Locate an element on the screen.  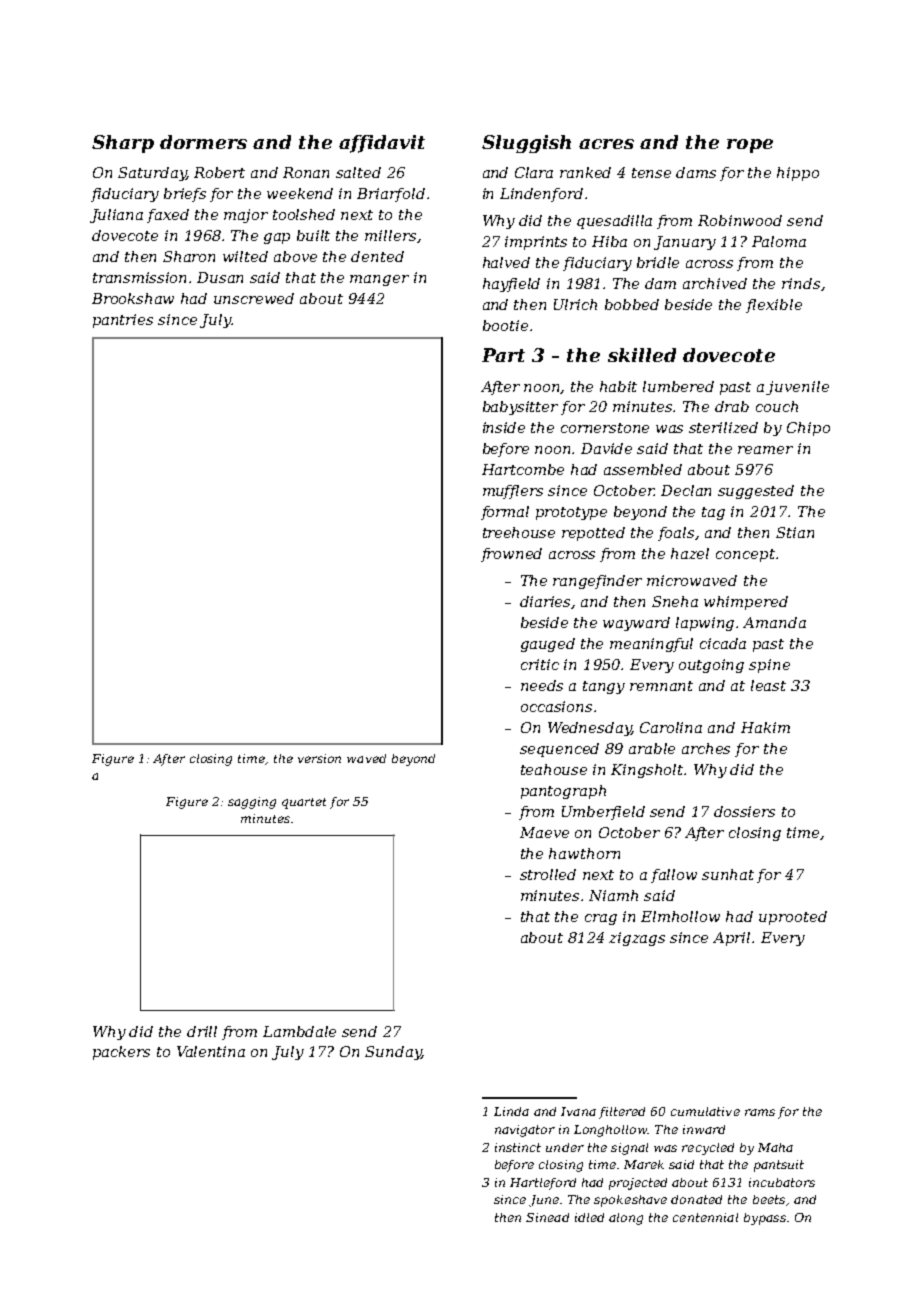
Hakim is located at coordinates (765, 727).
